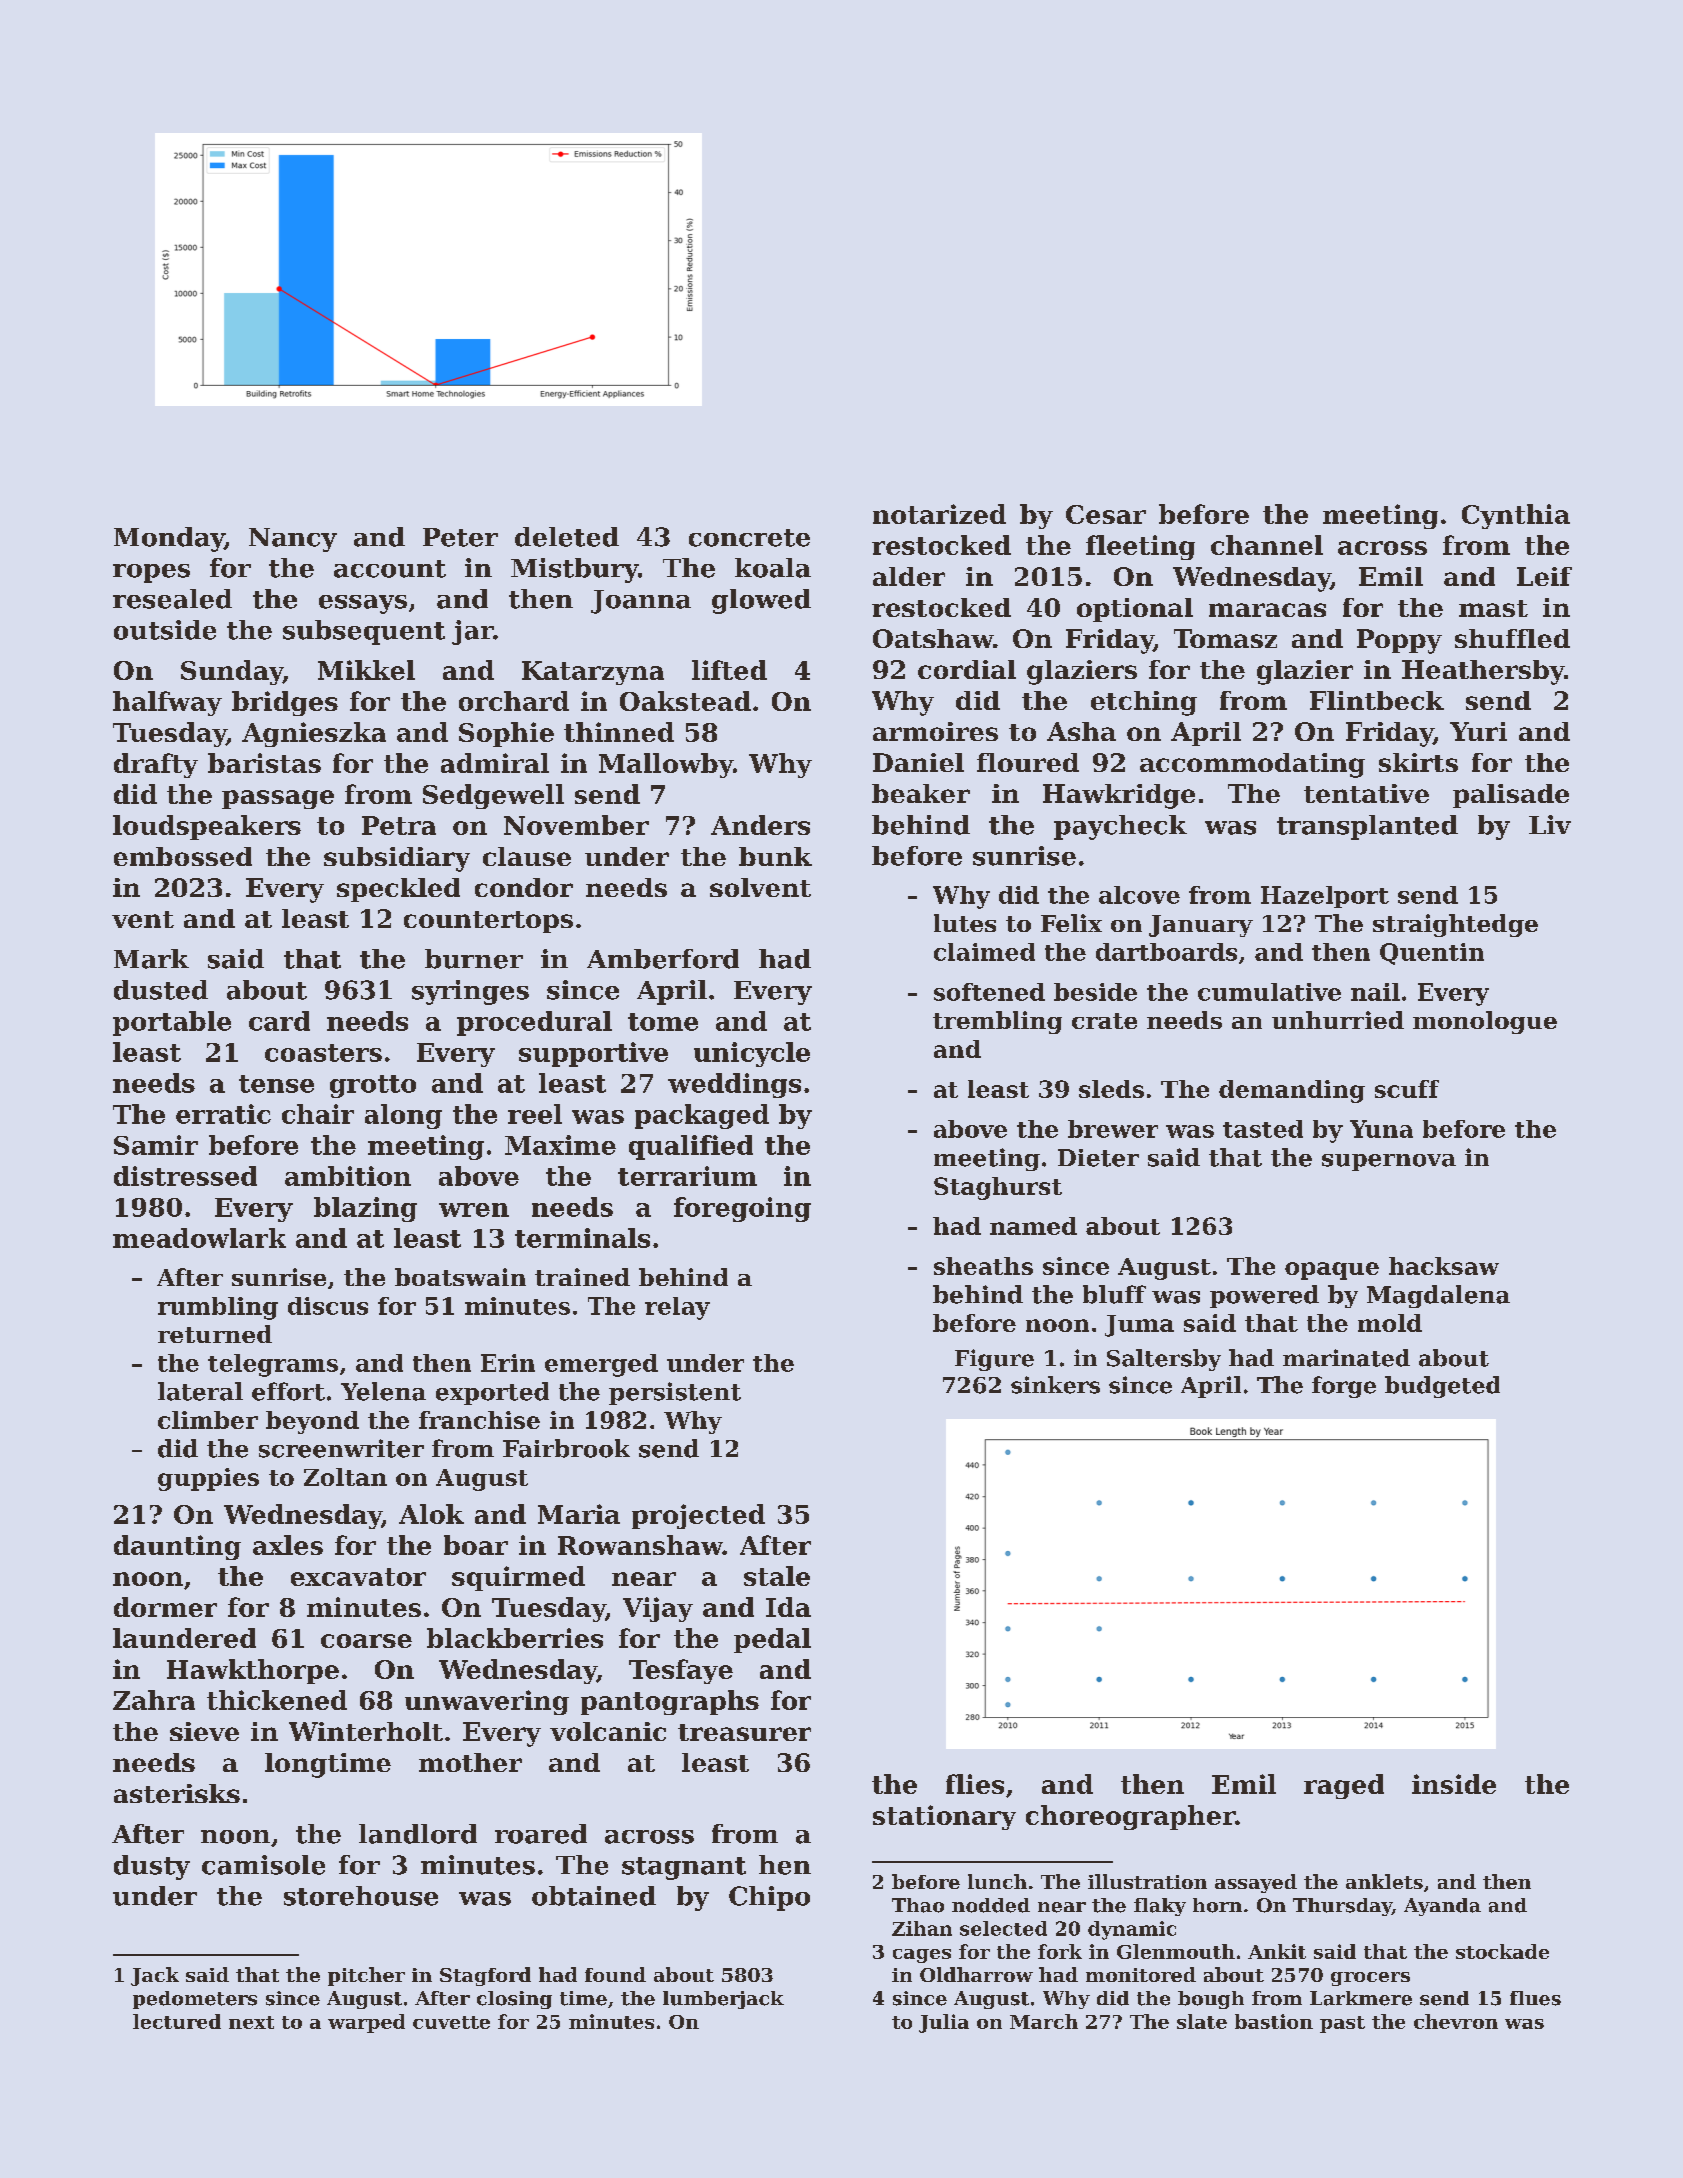  I want to click on accommodating, so click(1252, 765).
